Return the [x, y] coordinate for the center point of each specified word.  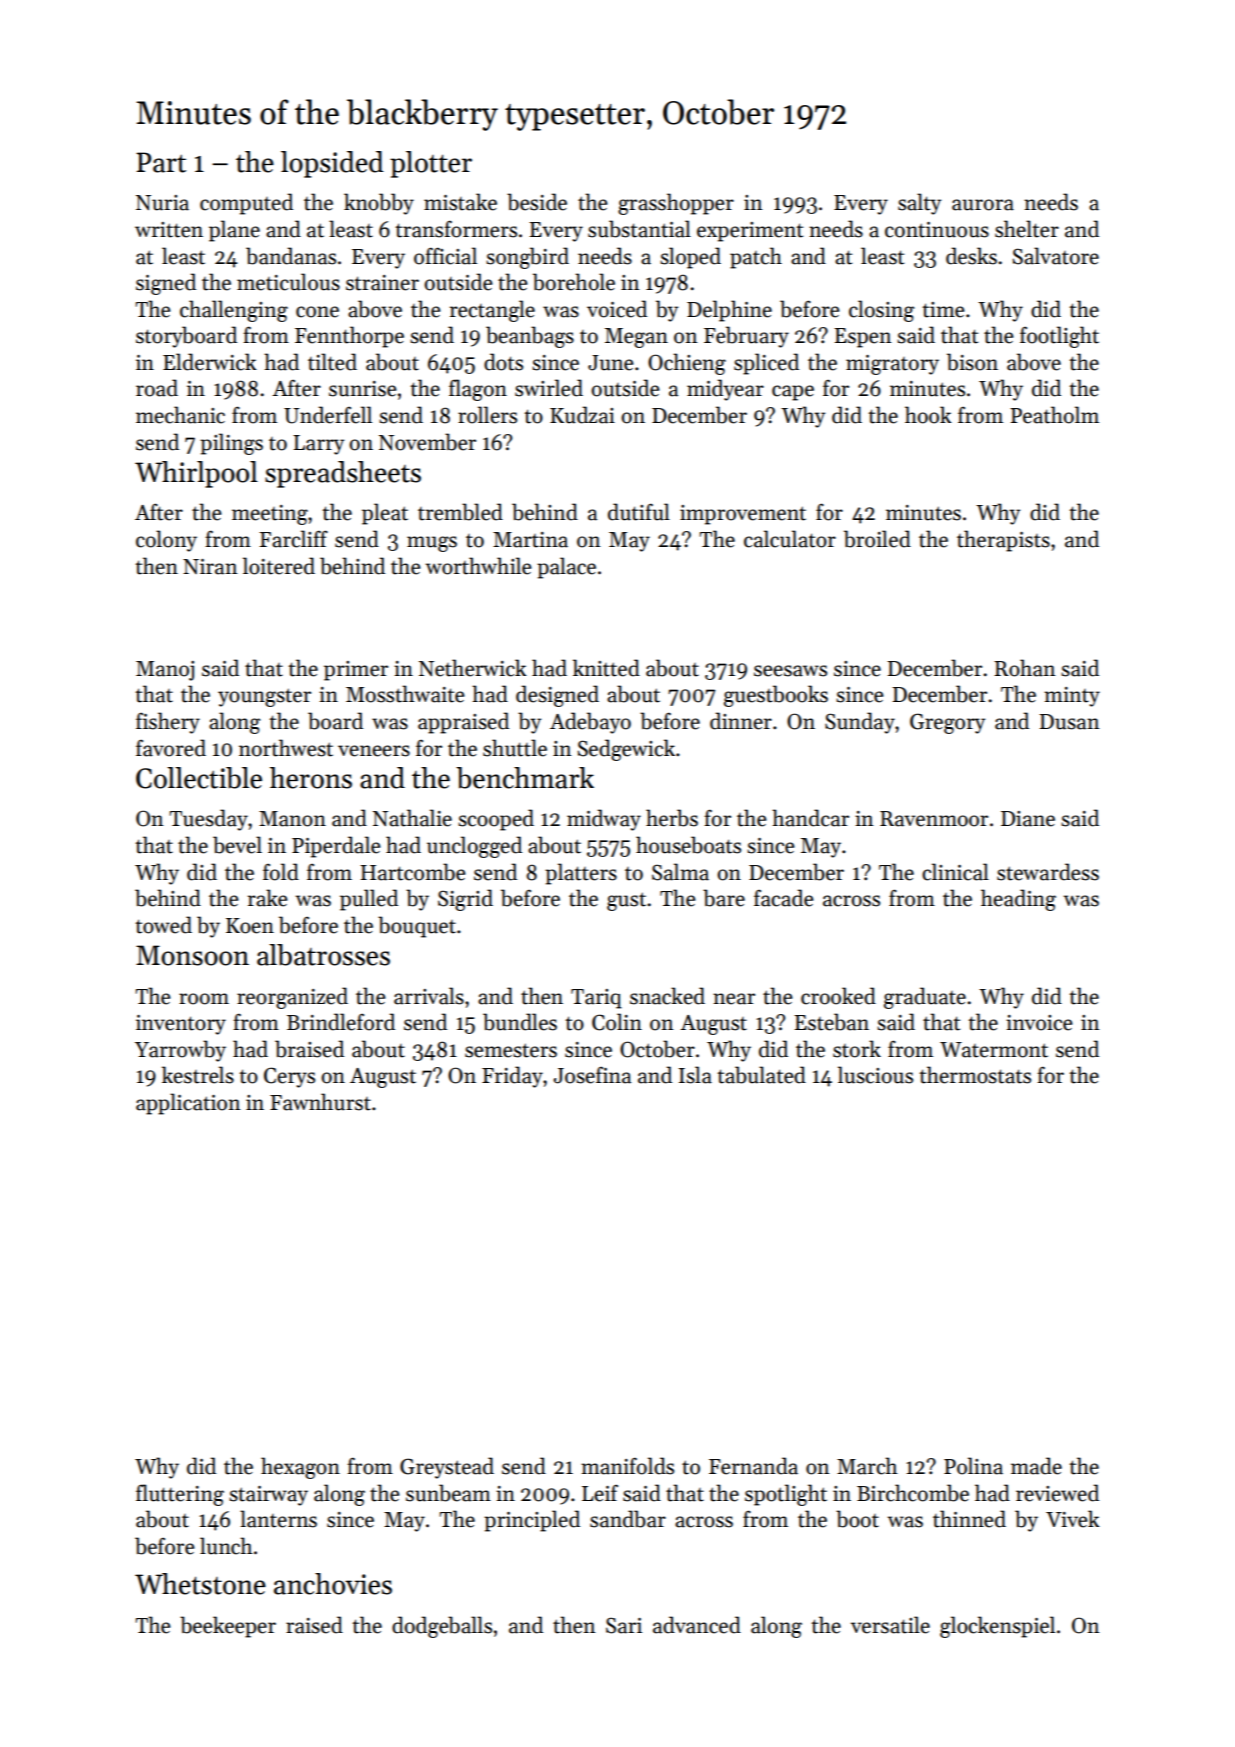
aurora [983, 205]
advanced [697, 1625]
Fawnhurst [320, 1102]
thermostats [975, 1075]
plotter [431, 164]
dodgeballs [442, 1627]
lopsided [332, 164]
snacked [667, 996]
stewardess [1048, 872]
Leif [600, 1493]
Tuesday [208, 820]
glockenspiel [997, 1627]
